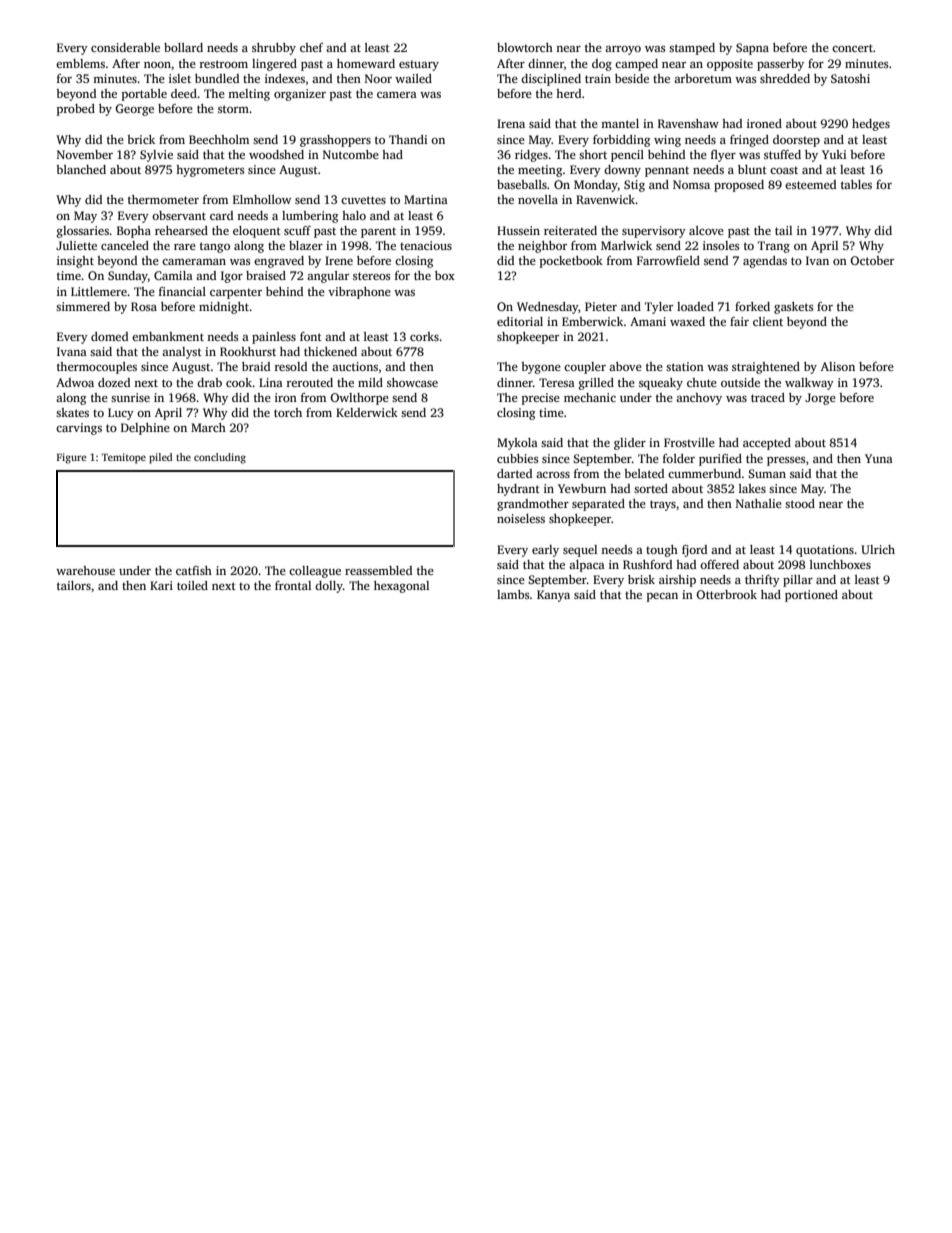 The width and height of the screenshot is (952, 1233). I want to click on concert, so click(852, 48).
